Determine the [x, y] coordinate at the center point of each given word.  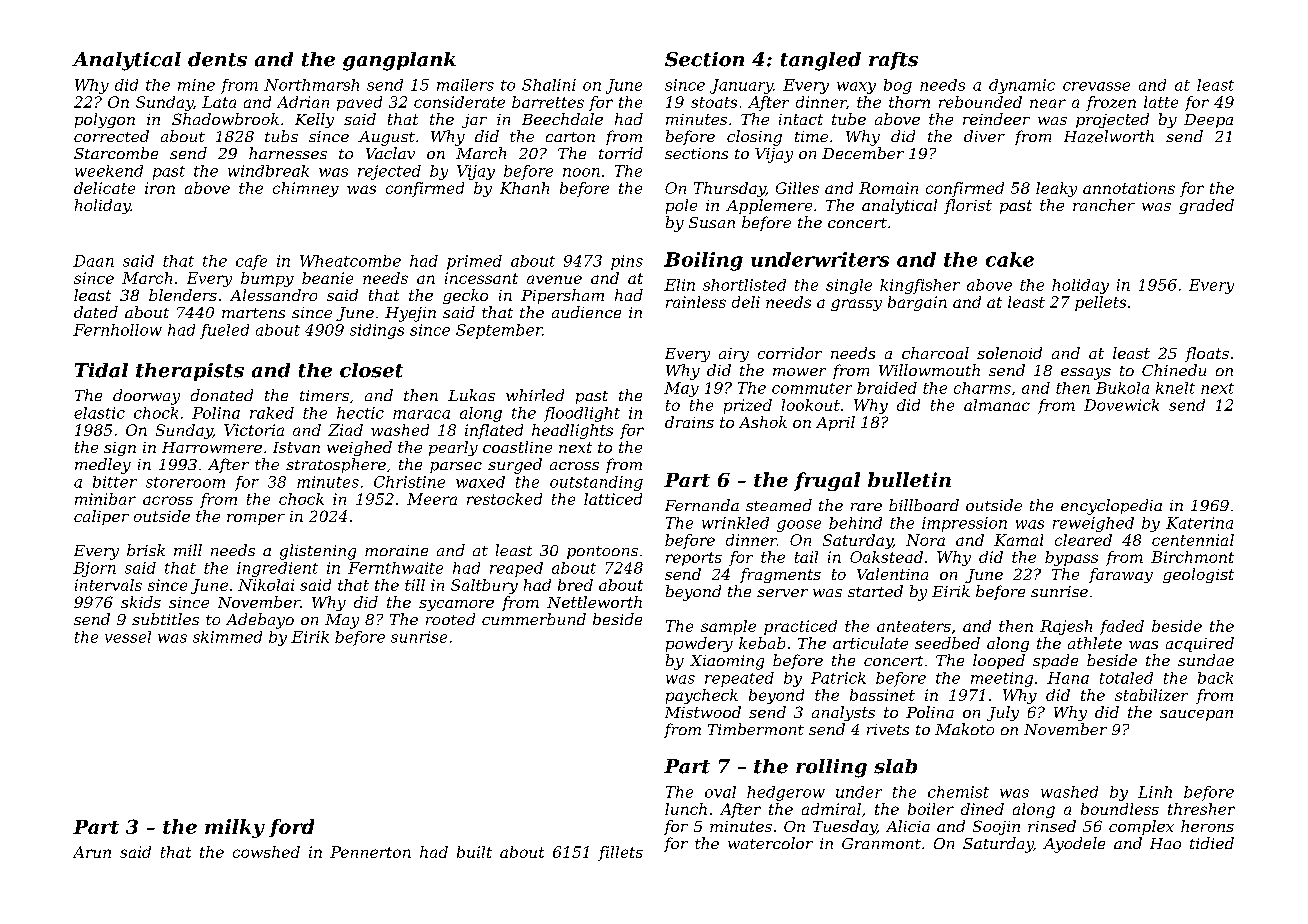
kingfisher [920, 286]
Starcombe [116, 153]
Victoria [254, 430]
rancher [1104, 205]
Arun [92, 852]
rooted [450, 619]
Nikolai [266, 585]
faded [1122, 627]
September [499, 331]
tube [849, 119]
